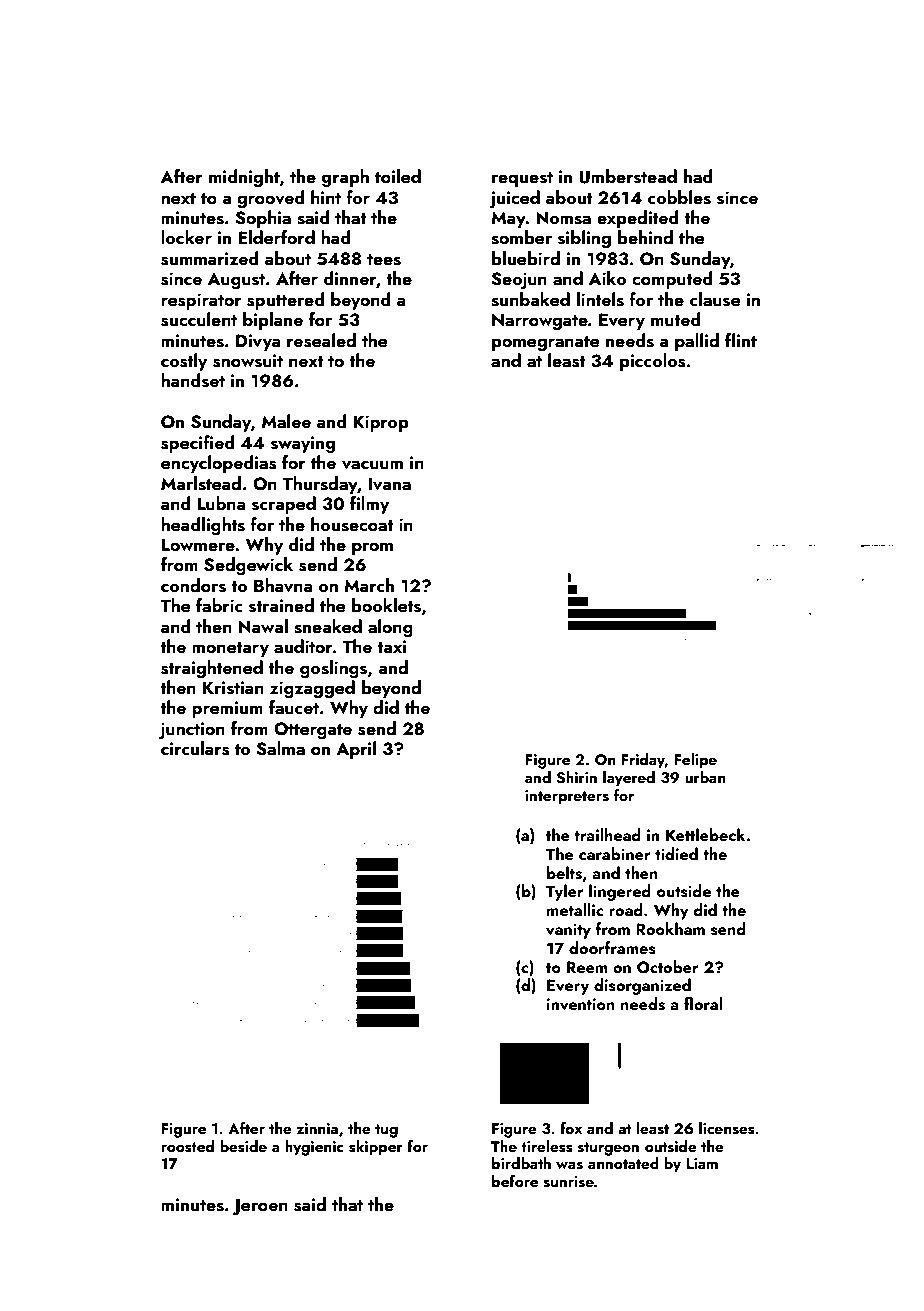  Describe the element at coordinates (565, 892) in the screenshot. I see `Tyler` at that location.
